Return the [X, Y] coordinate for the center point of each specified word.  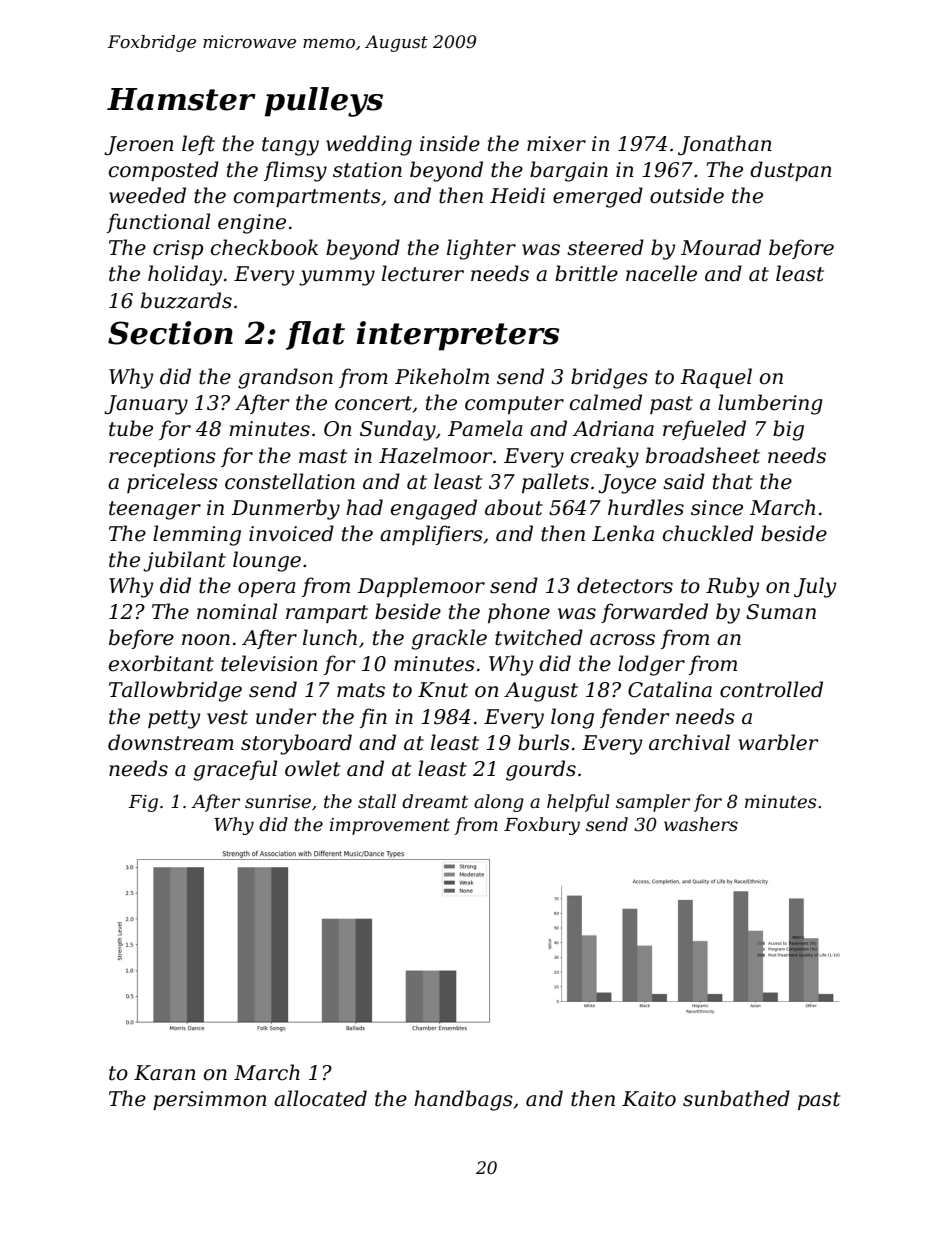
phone [519, 613]
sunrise [278, 802]
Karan [165, 1073]
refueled [704, 430]
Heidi [517, 195]
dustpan [791, 171]
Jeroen [139, 145]
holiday [185, 275]
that [733, 481]
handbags [463, 1100]
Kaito [649, 1099]
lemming [197, 535]
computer [514, 405]
